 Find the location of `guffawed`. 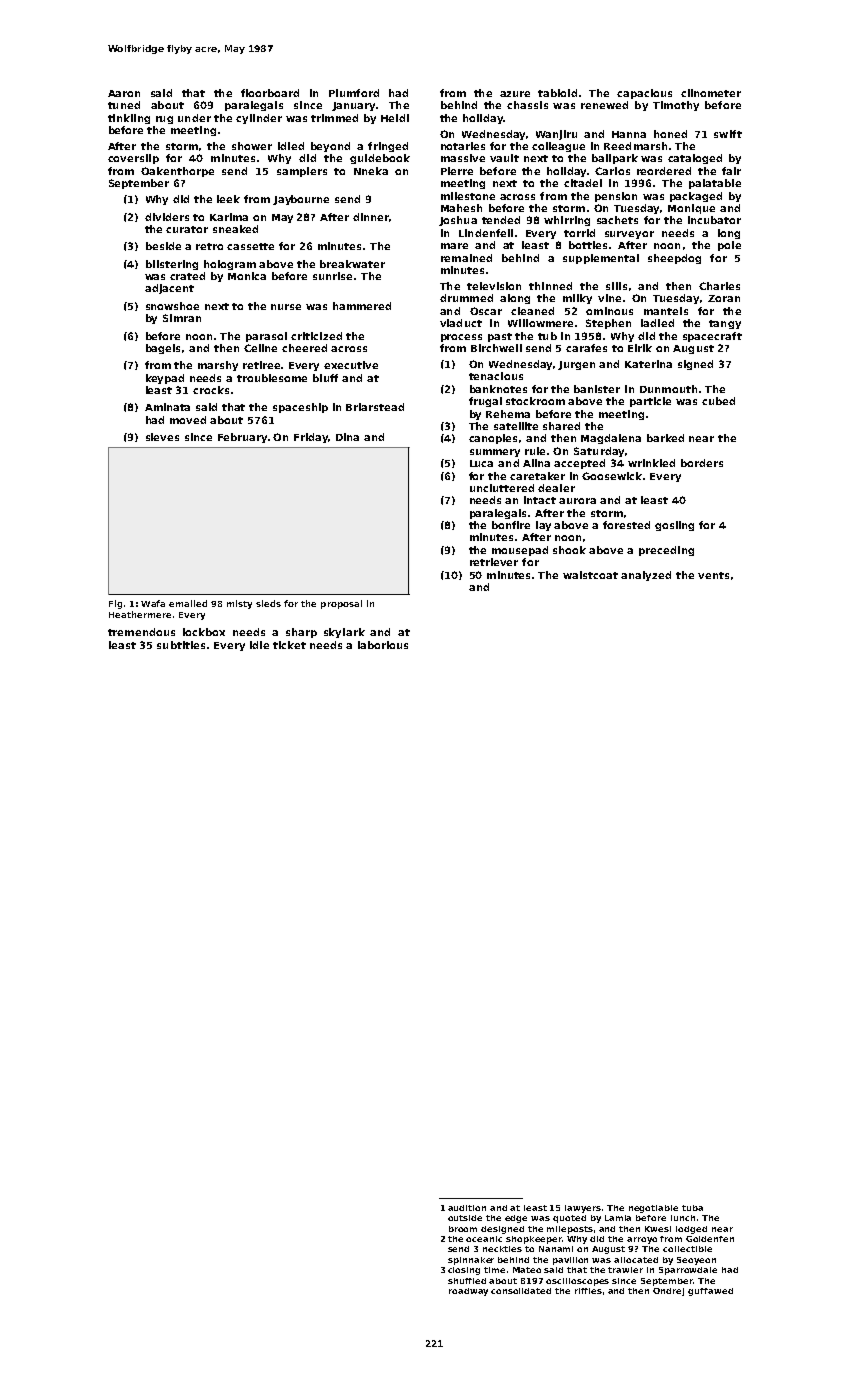

guffawed is located at coordinates (710, 1292).
